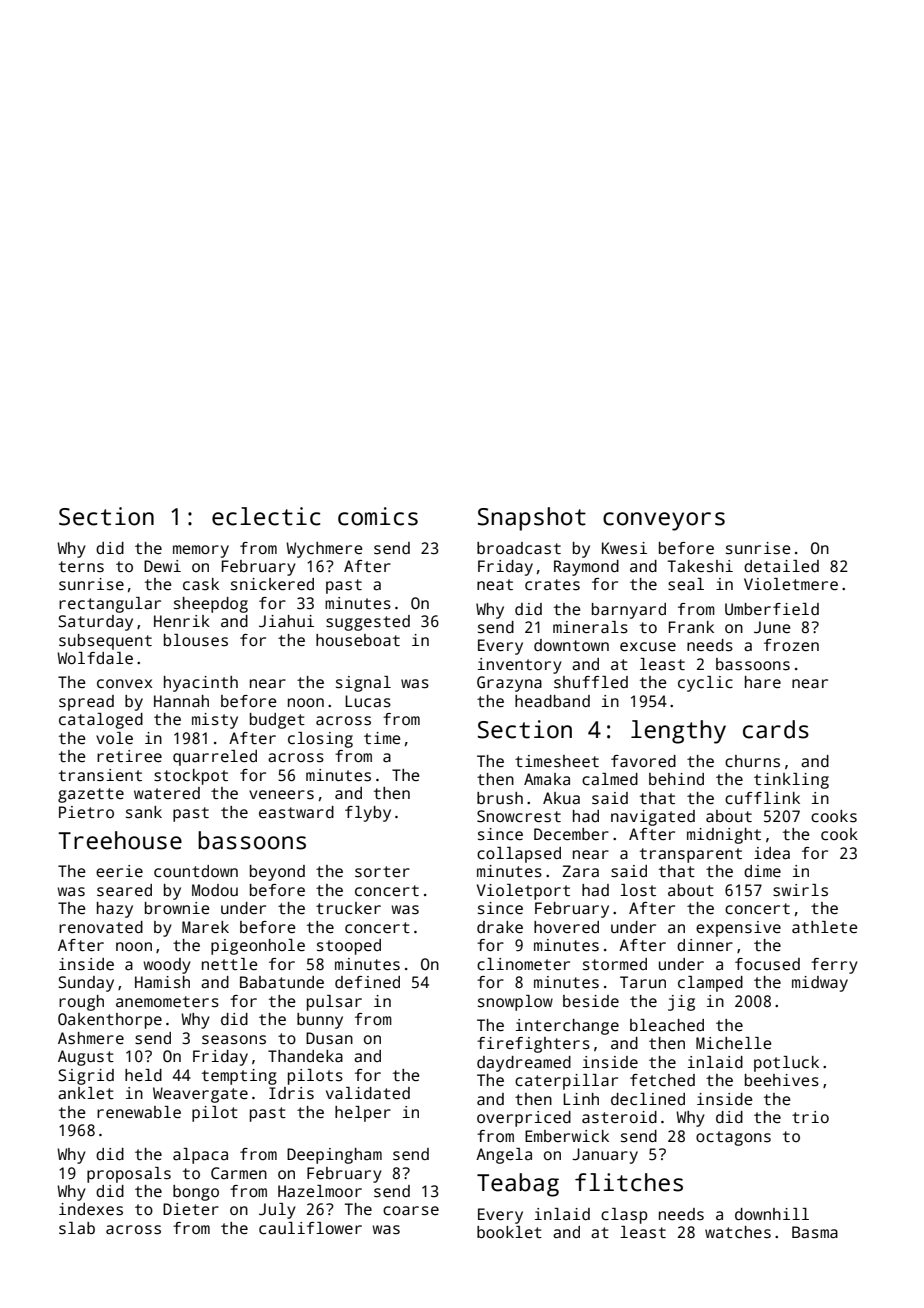 This screenshot has width=924, height=1308. What do you see at coordinates (518, 1185) in the screenshot?
I see `Teabag` at bounding box center [518, 1185].
